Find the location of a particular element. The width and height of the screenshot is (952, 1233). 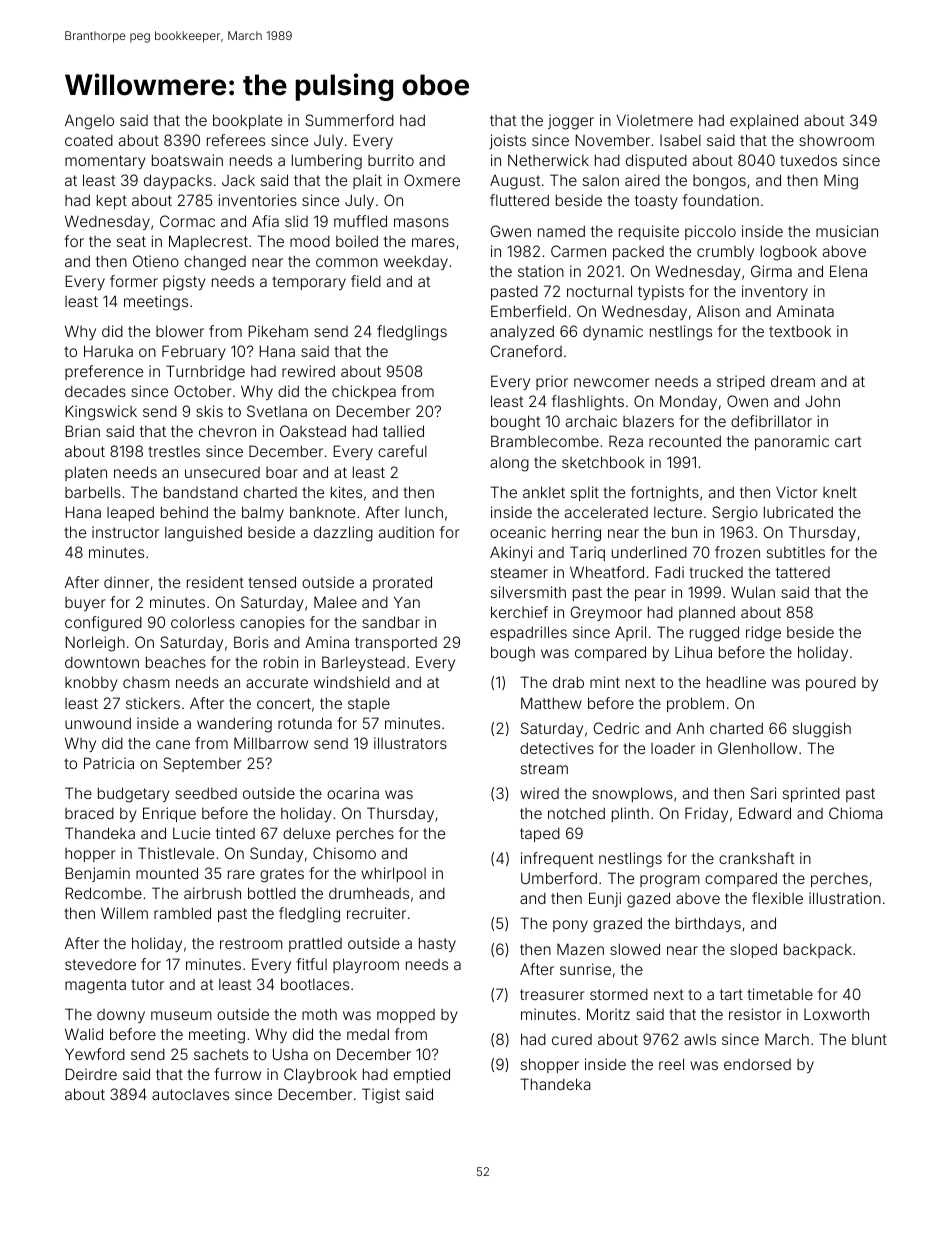

poured is located at coordinates (831, 684).
